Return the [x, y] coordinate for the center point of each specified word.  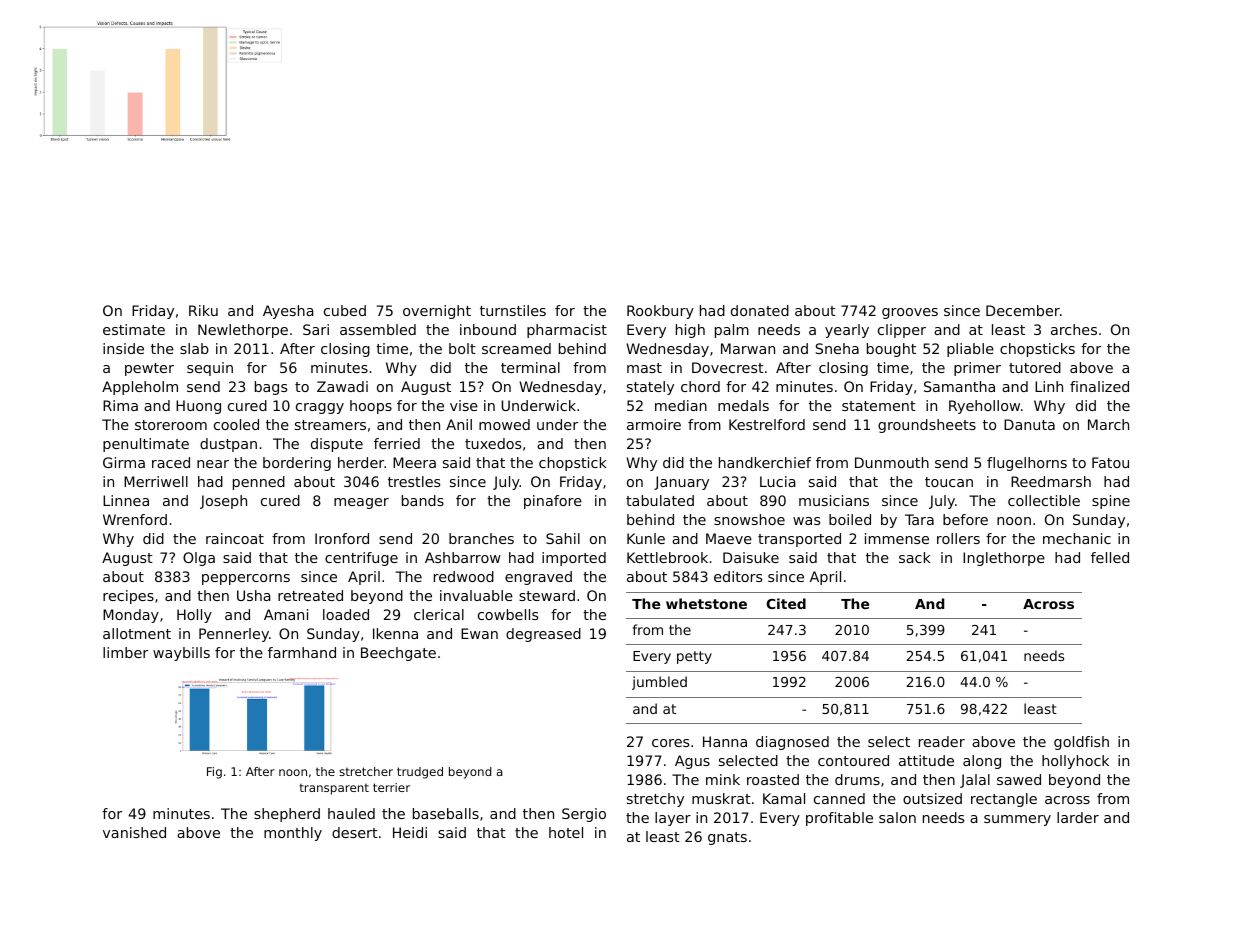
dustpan [228, 445]
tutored [1035, 367]
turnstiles [513, 310]
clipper [902, 331]
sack [915, 557]
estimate [134, 329]
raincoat [235, 538]
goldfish [1081, 743]
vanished [134, 832]
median [681, 405]
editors [738, 576]
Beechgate [398, 654]
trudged [420, 773]
